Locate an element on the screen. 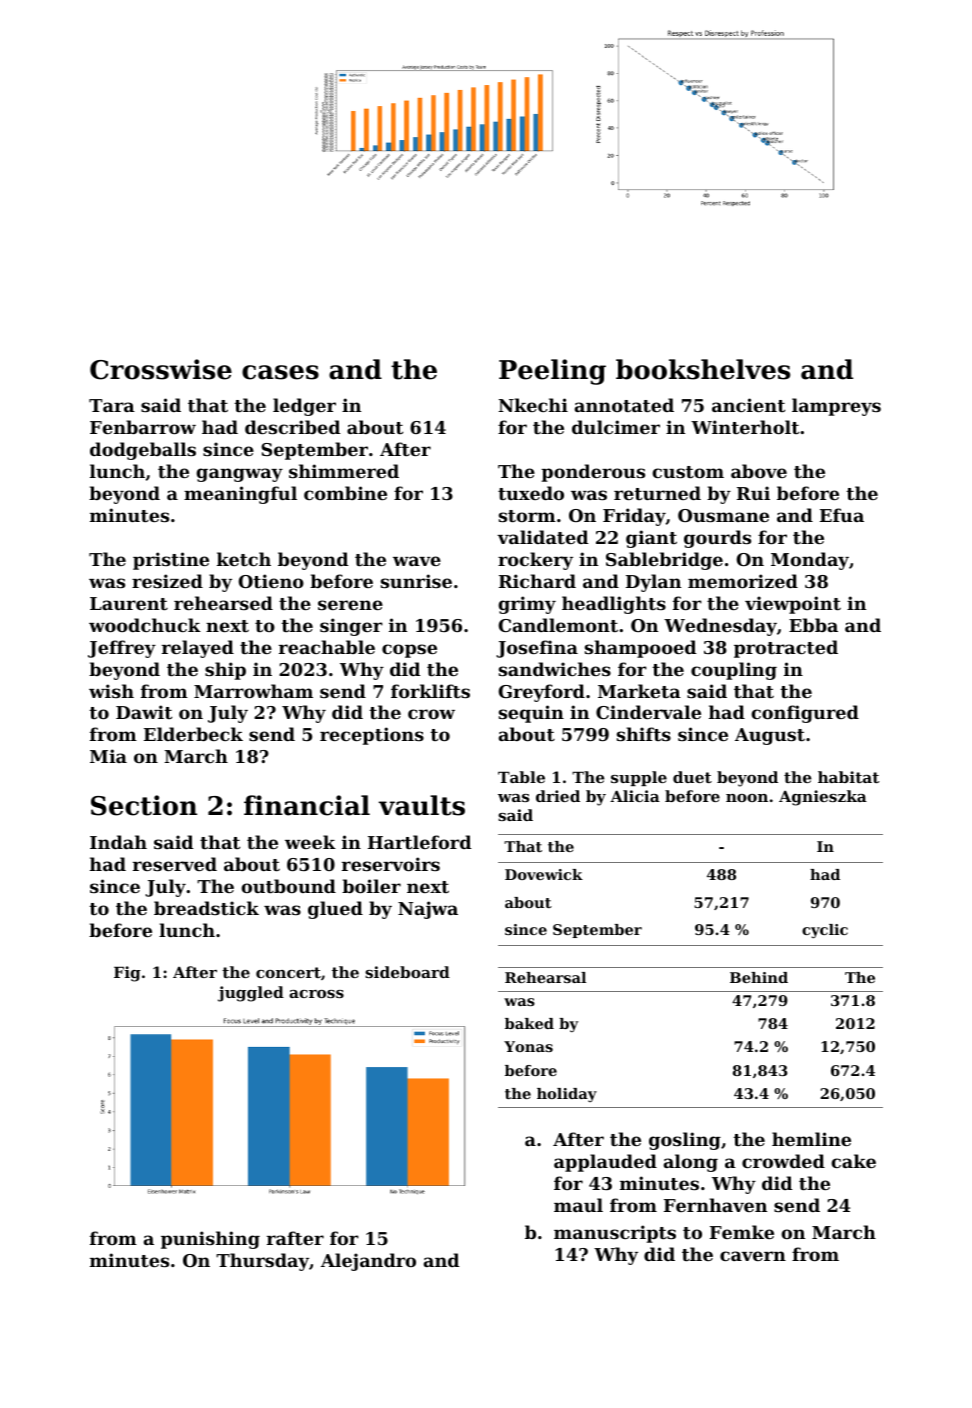  Dovewick is located at coordinates (544, 874).
